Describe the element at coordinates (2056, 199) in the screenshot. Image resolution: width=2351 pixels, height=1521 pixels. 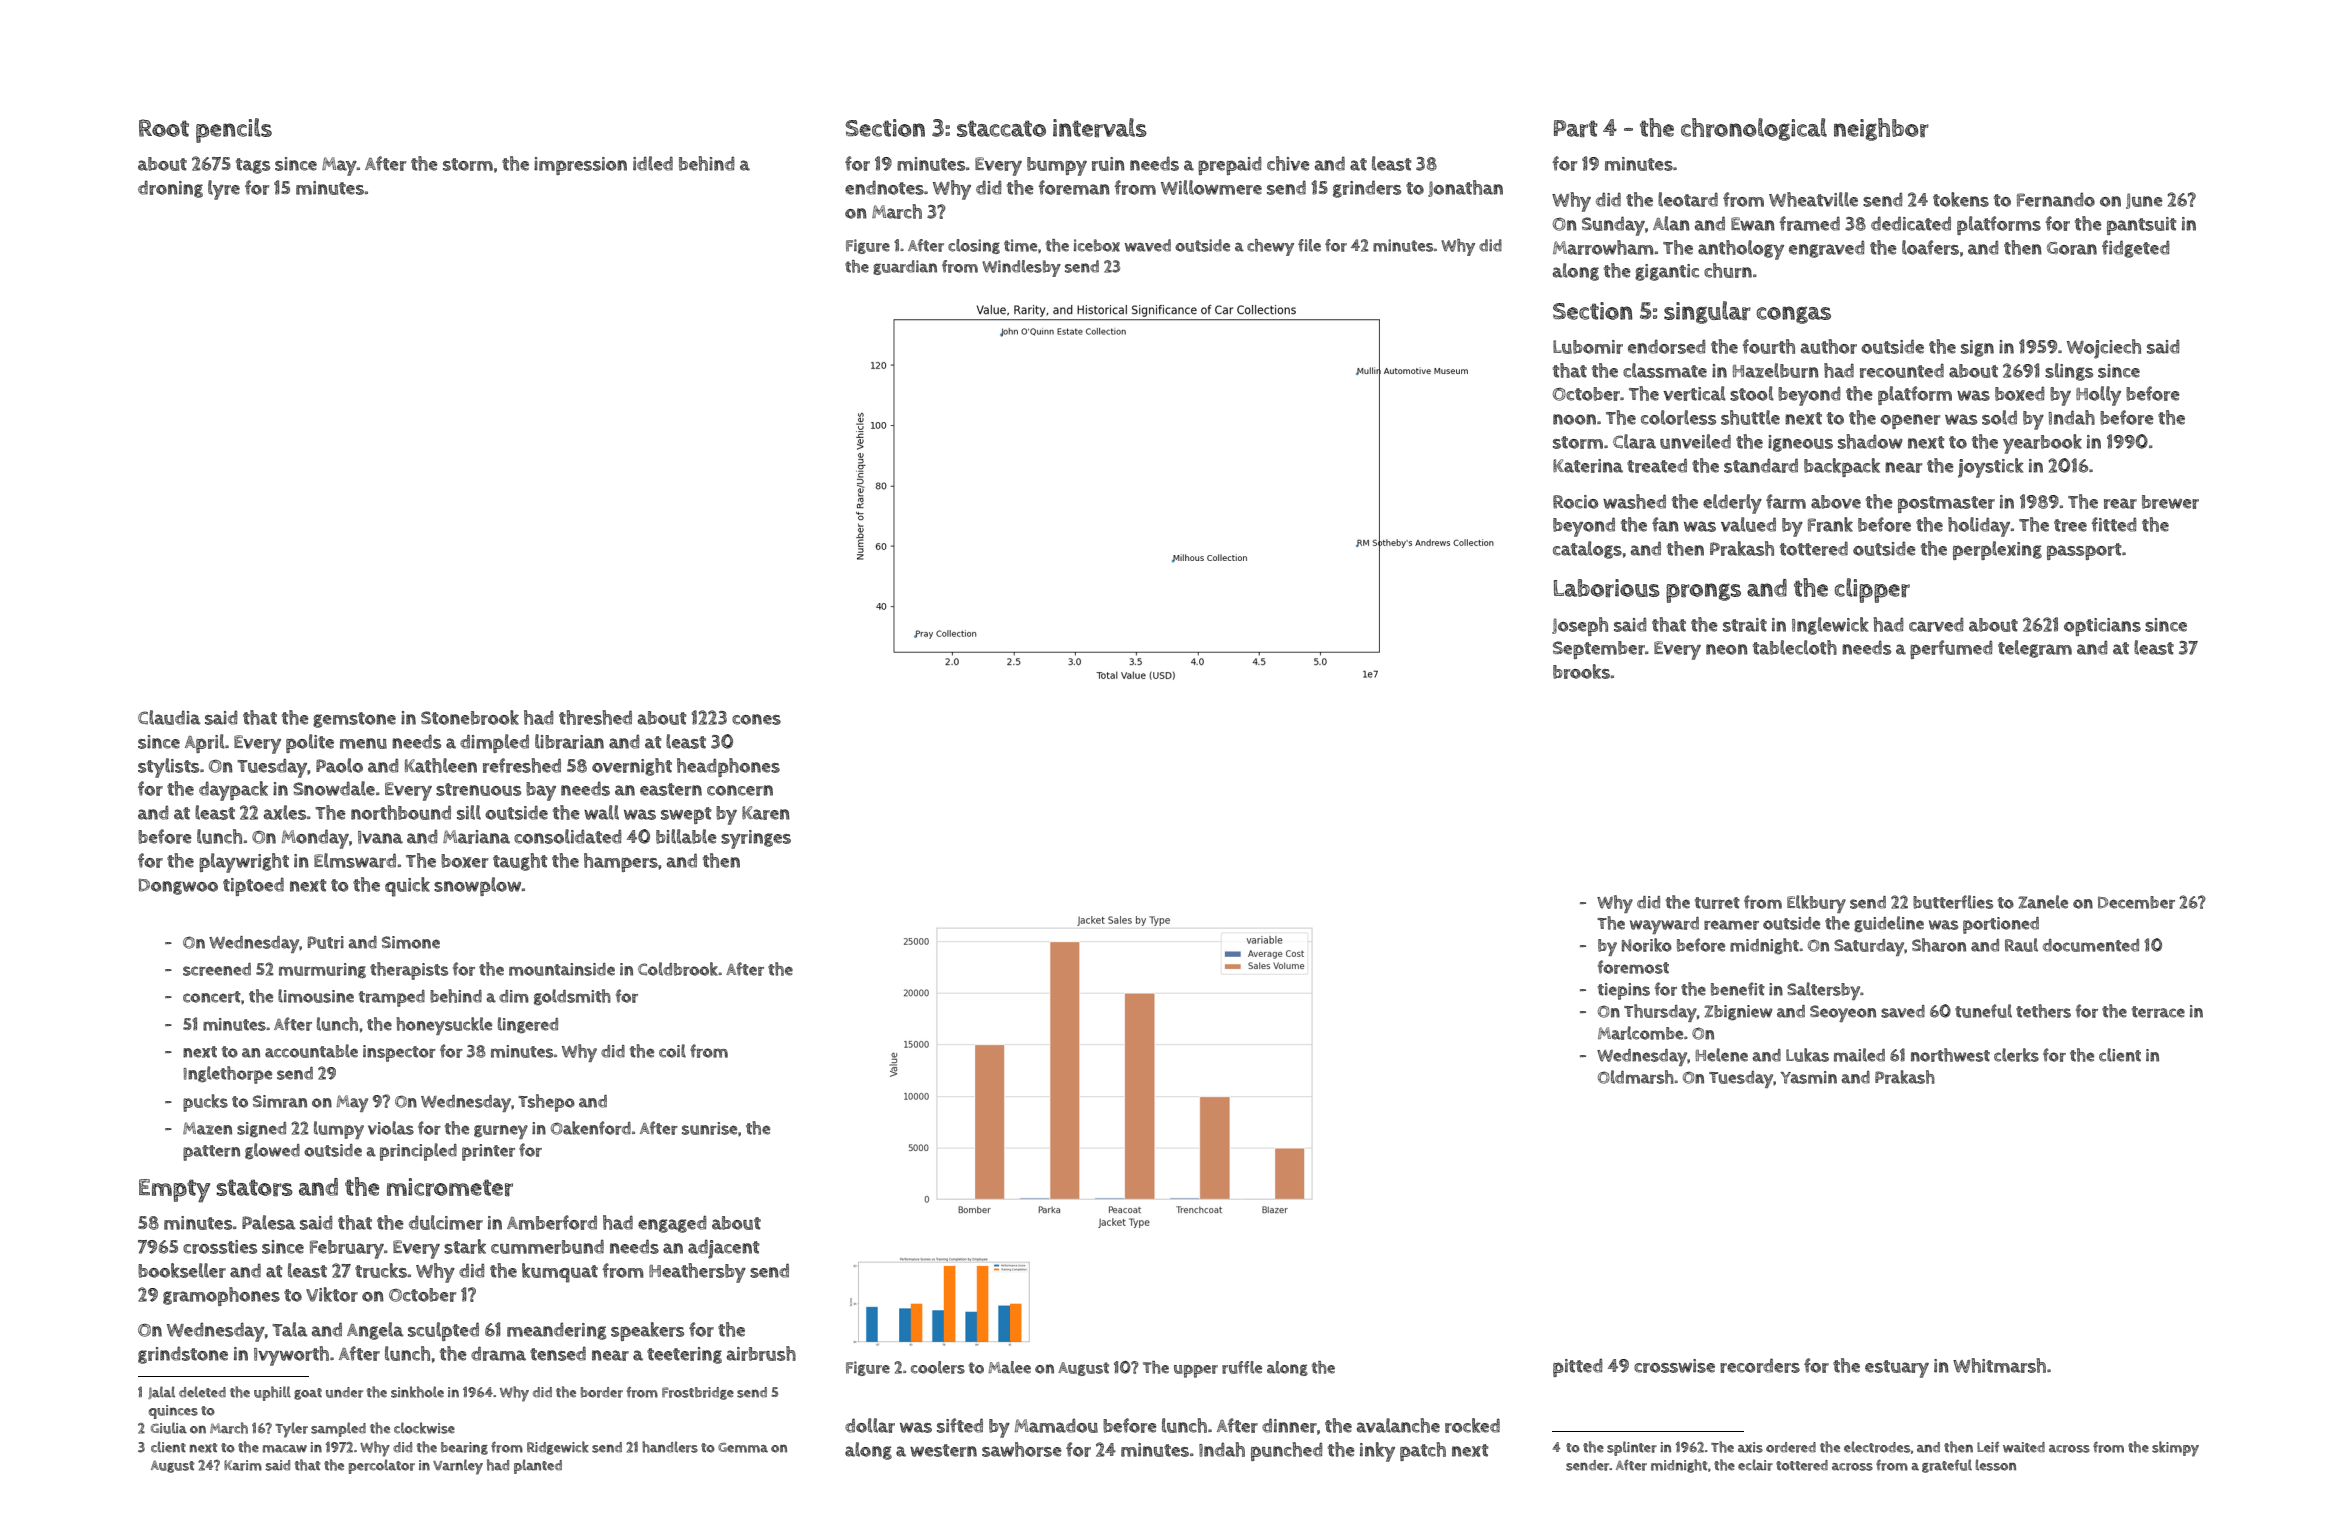
I see `Fernando` at that location.
